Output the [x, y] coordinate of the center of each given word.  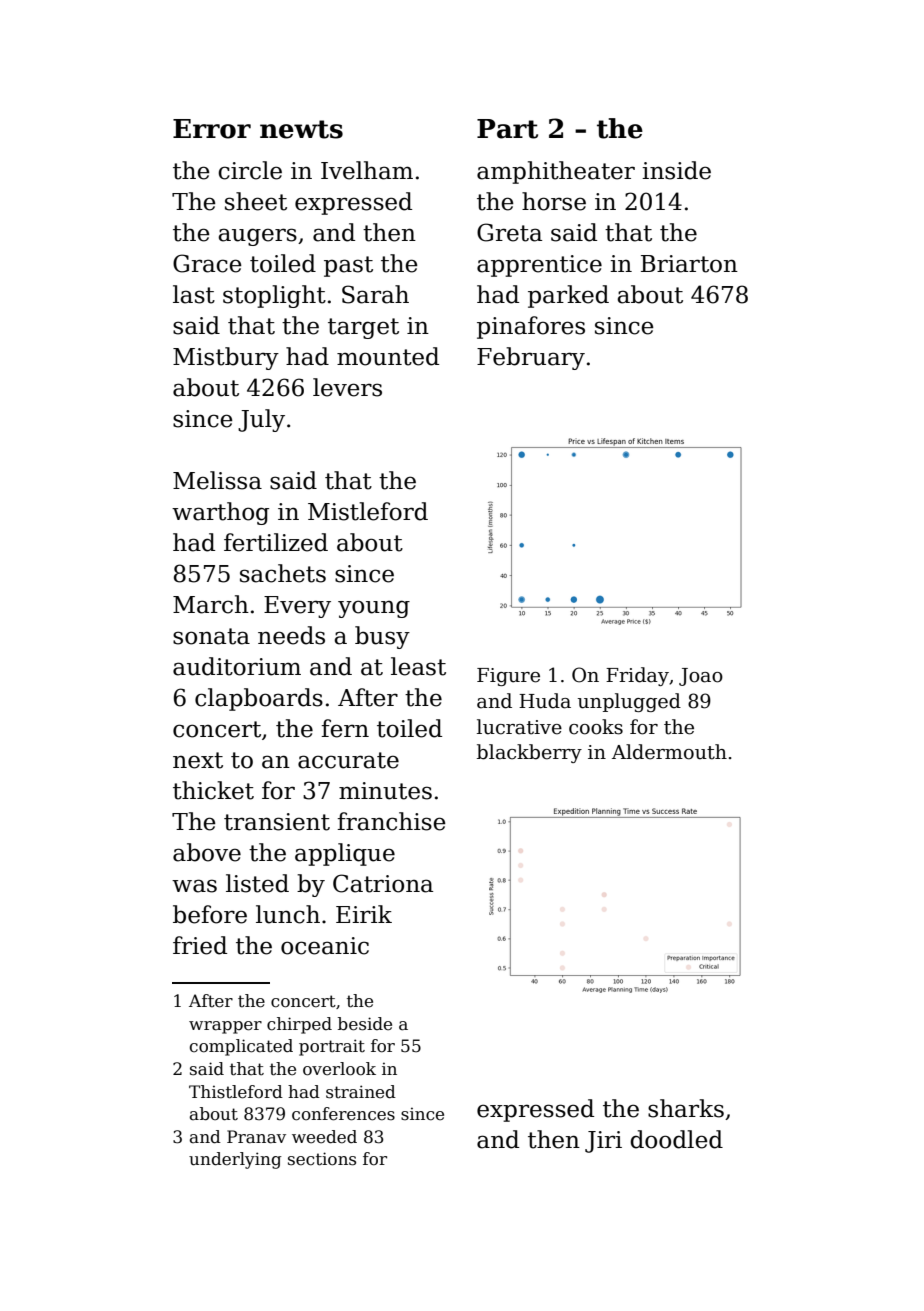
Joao [701, 677]
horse [554, 201]
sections [322, 1159]
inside [676, 170]
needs [291, 635]
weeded [324, 1137]
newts [301, 129]
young [374, 609]
